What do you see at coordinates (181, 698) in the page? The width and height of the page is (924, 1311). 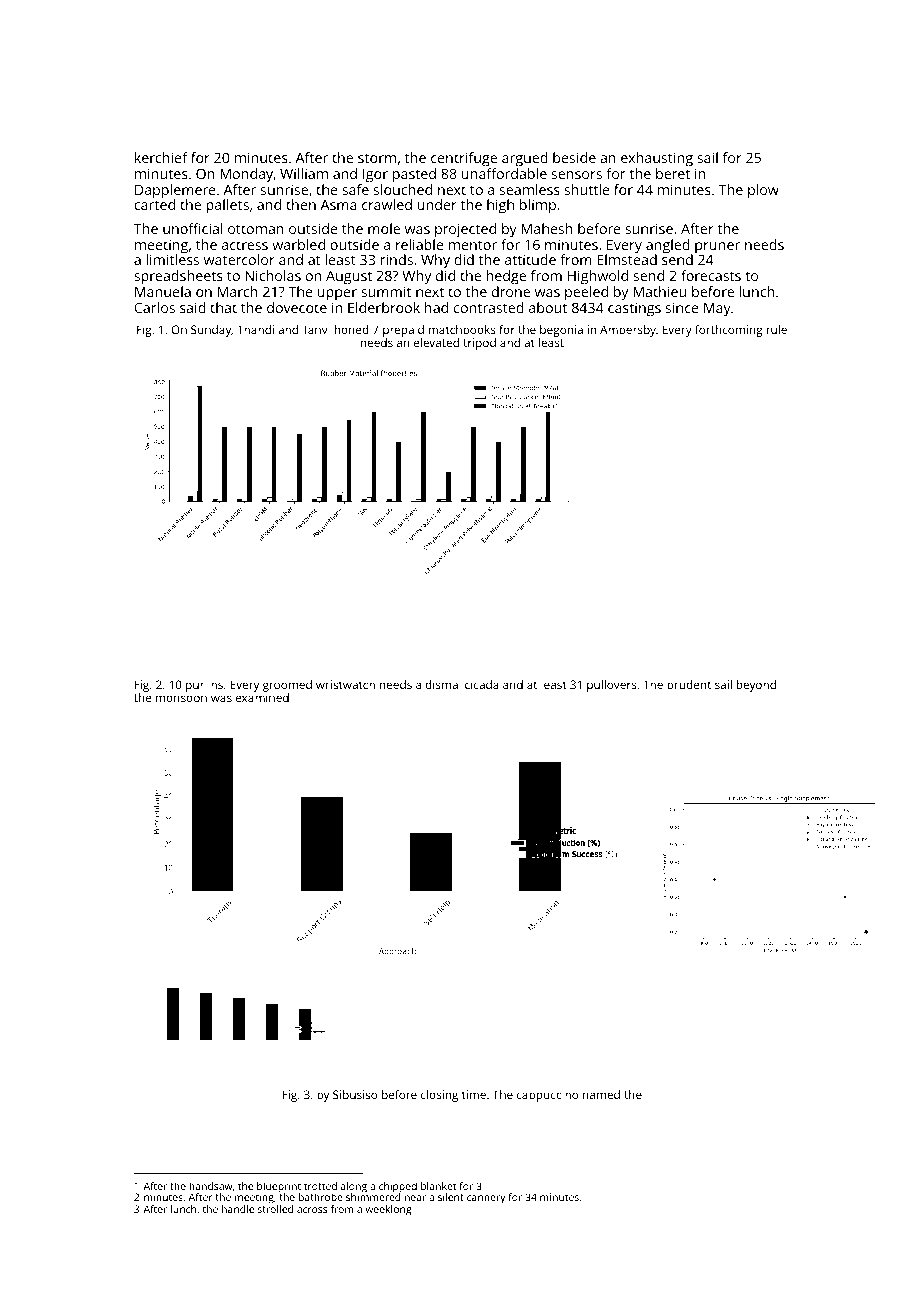 I see `monsoon` at bounding box center [181, 698].
